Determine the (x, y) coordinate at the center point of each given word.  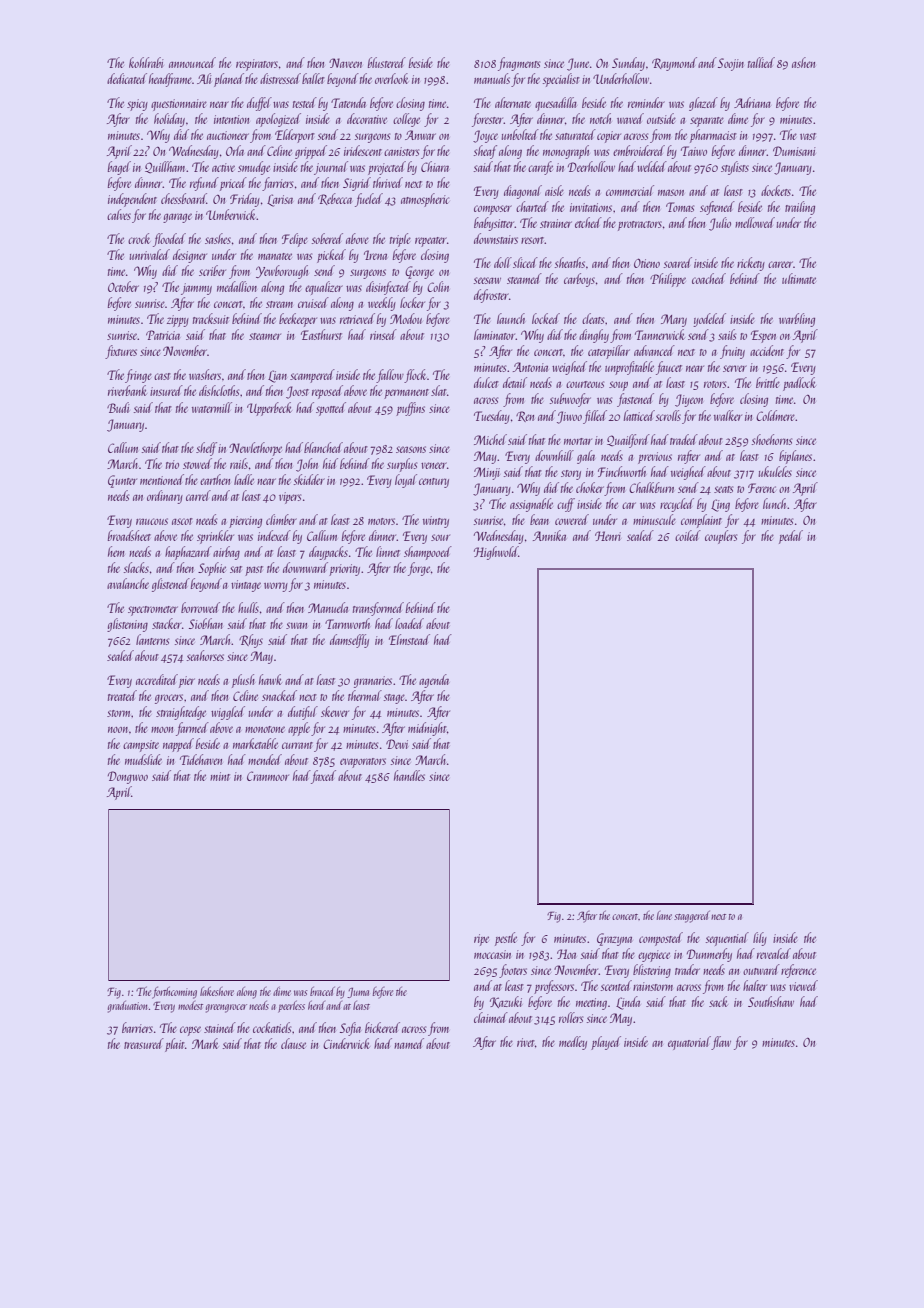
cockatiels (272, 1027)
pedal (791, 537)
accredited (157, 679)
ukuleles (775, 471)
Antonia (530, 367)
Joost (297, 392)
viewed (803, 985)
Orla (235, 150)
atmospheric (425, 200)
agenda (434, 681)
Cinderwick (346, 1043)
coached (709, 278)
